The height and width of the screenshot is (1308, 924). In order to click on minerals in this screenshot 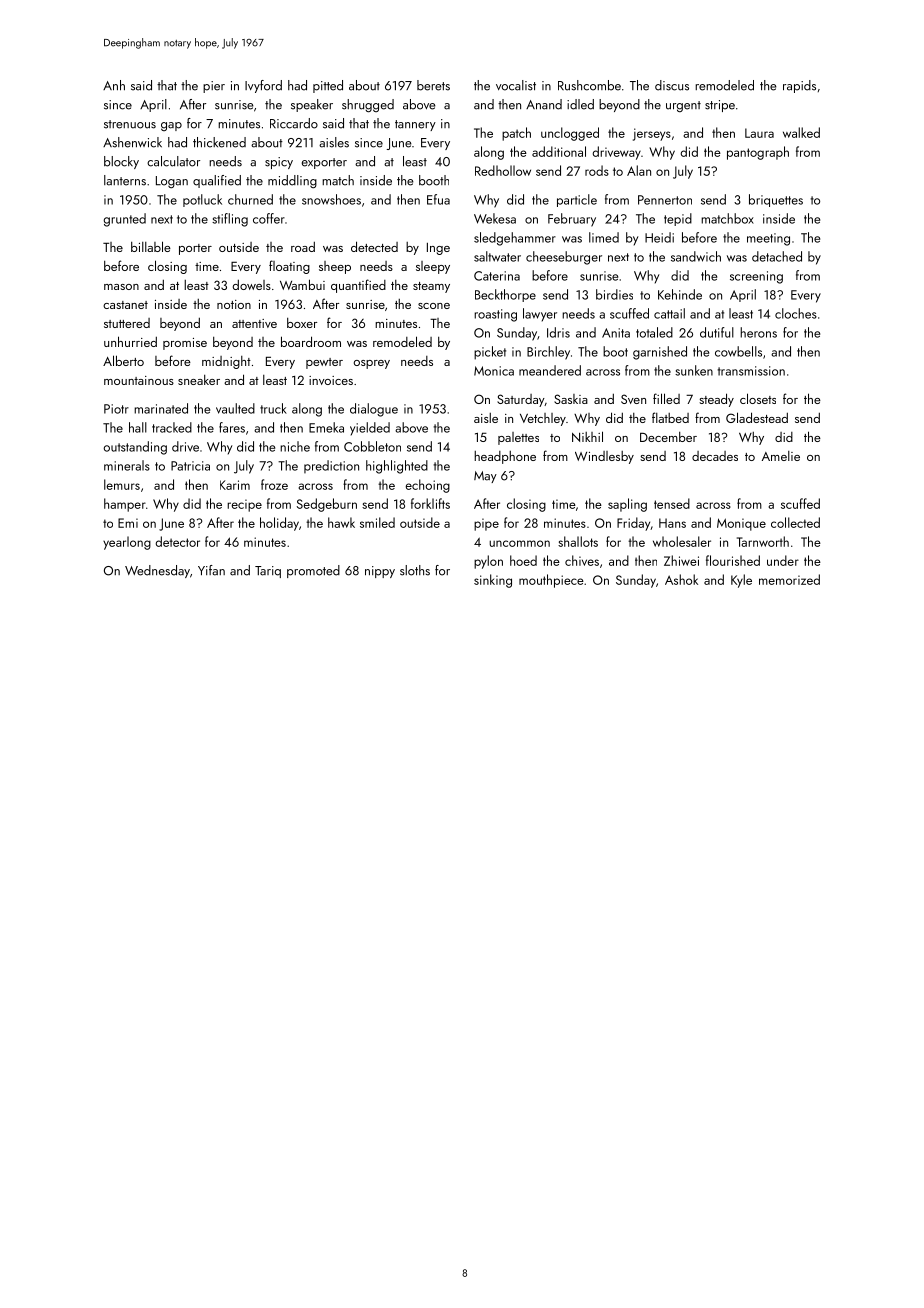, I will do `click(127, 465)`.
